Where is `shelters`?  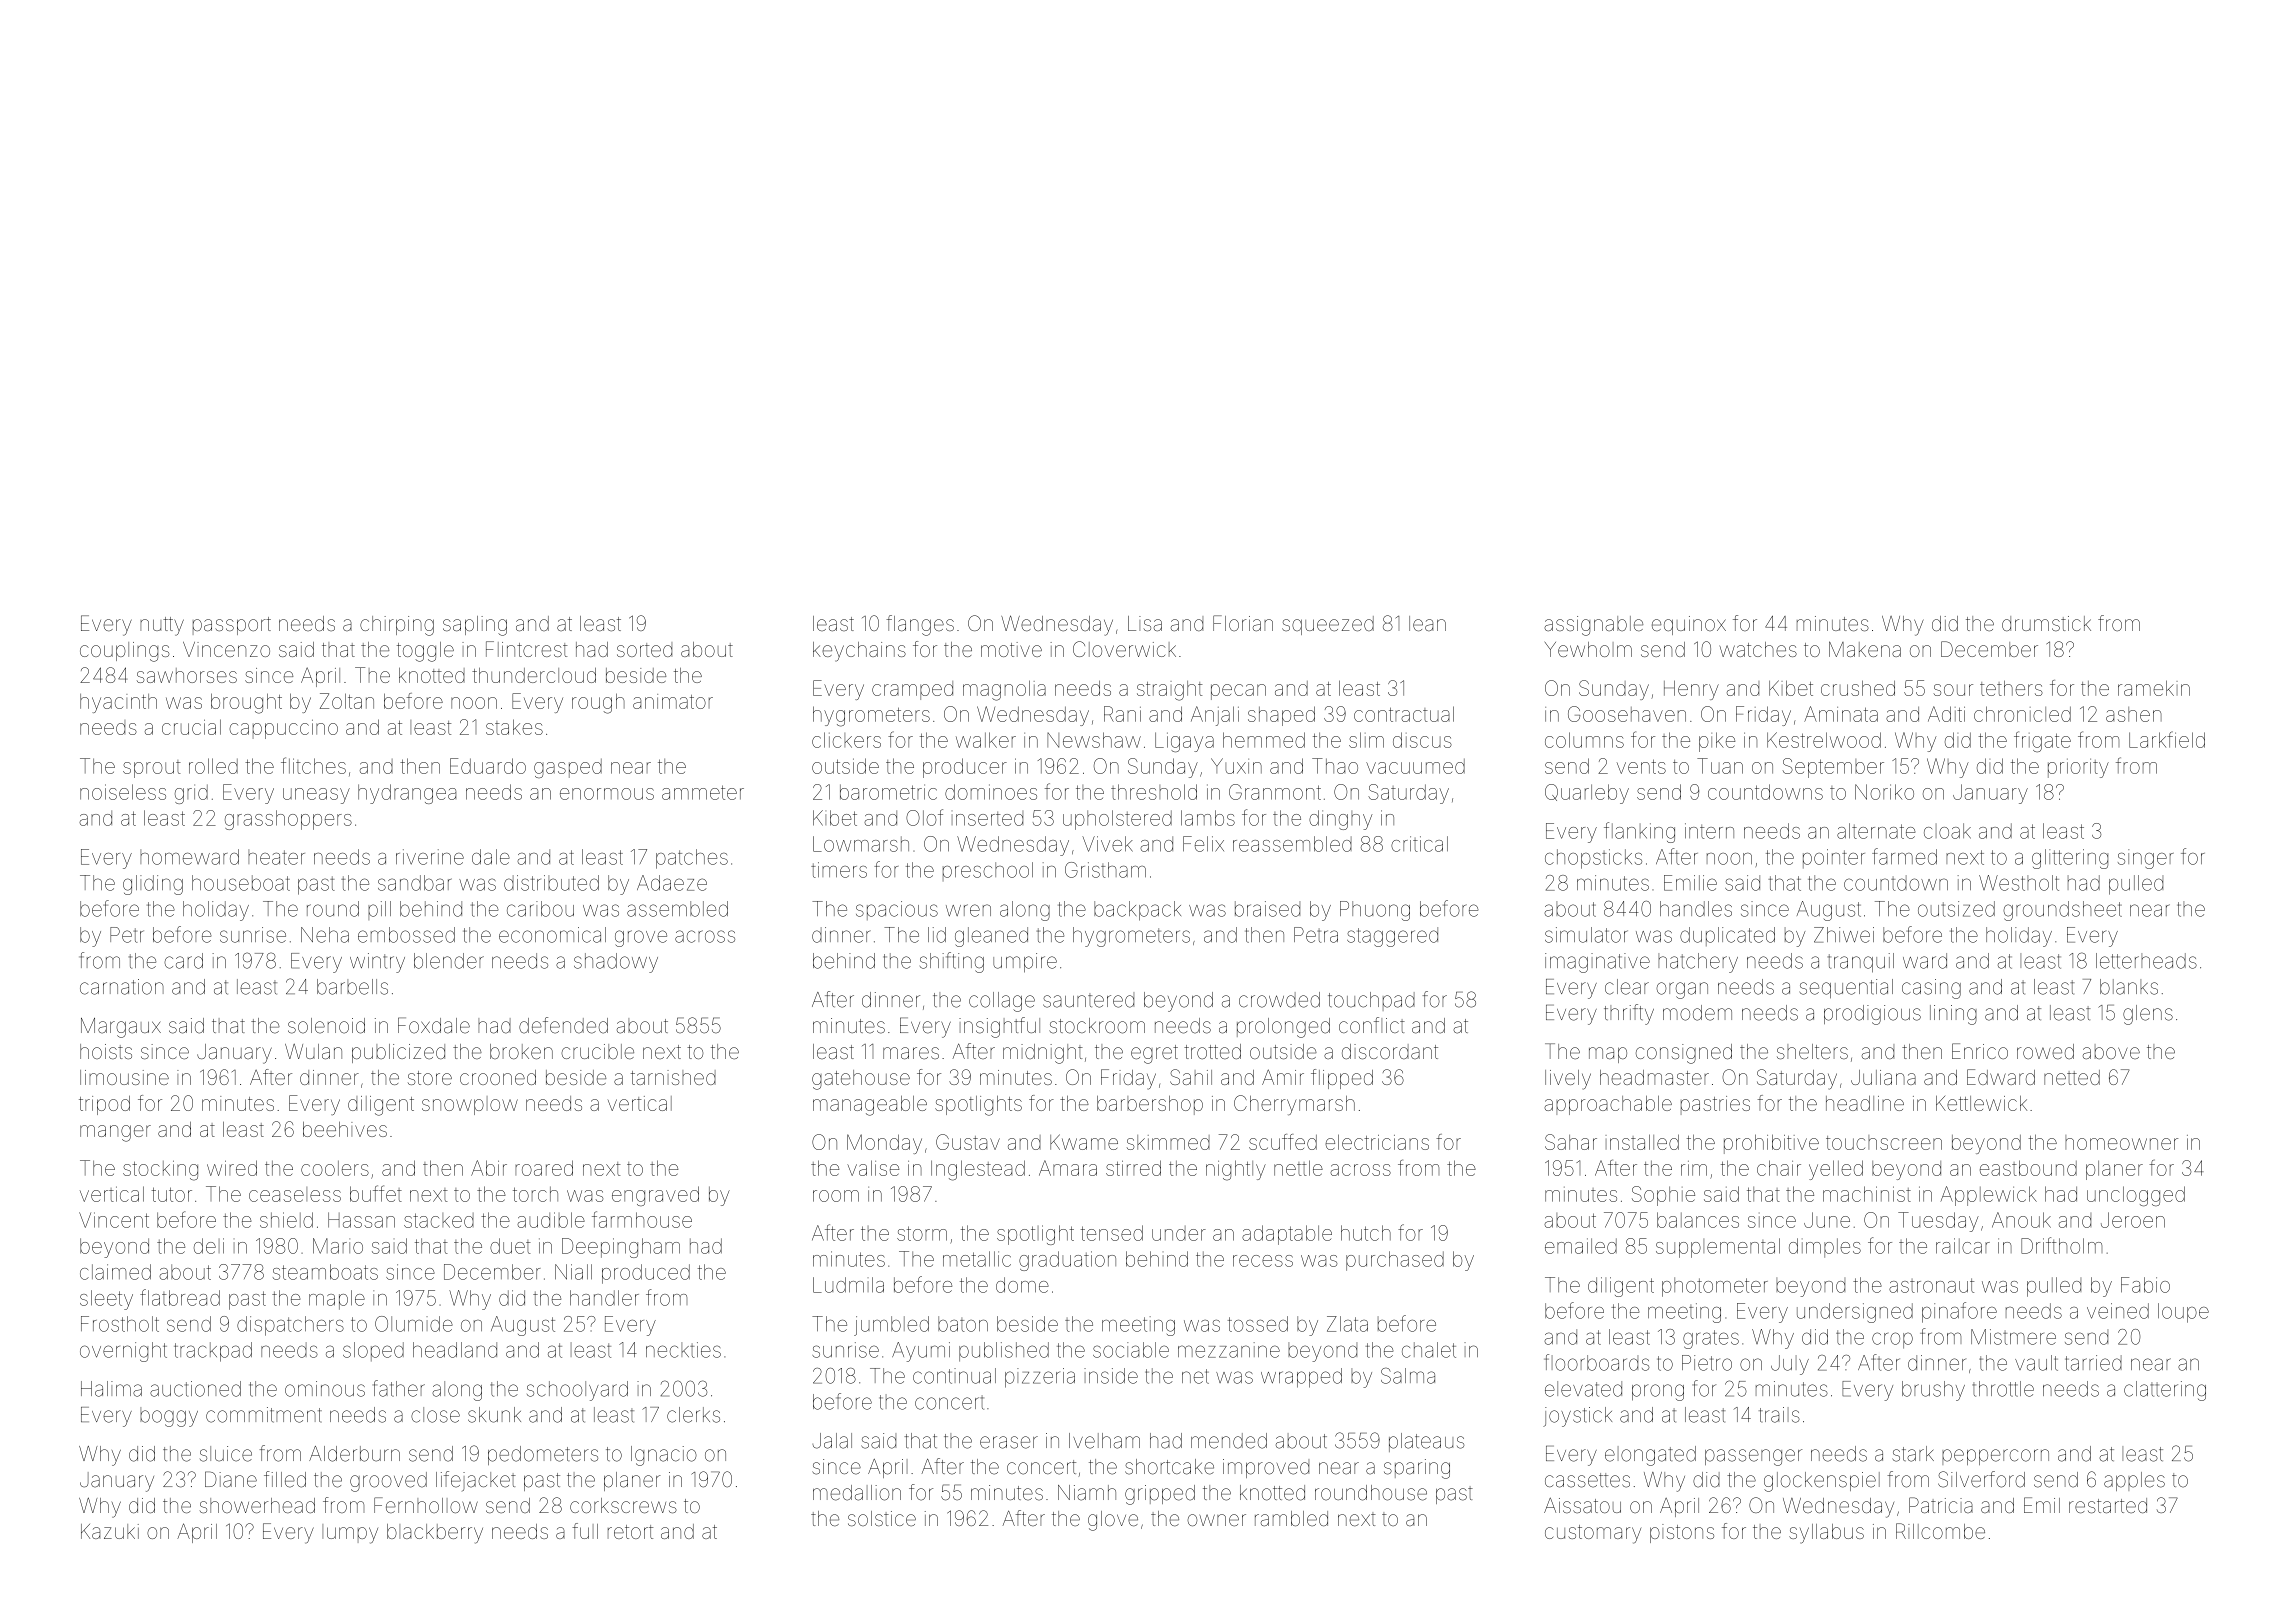
shelters is located at coordinates (1812, 1051).
